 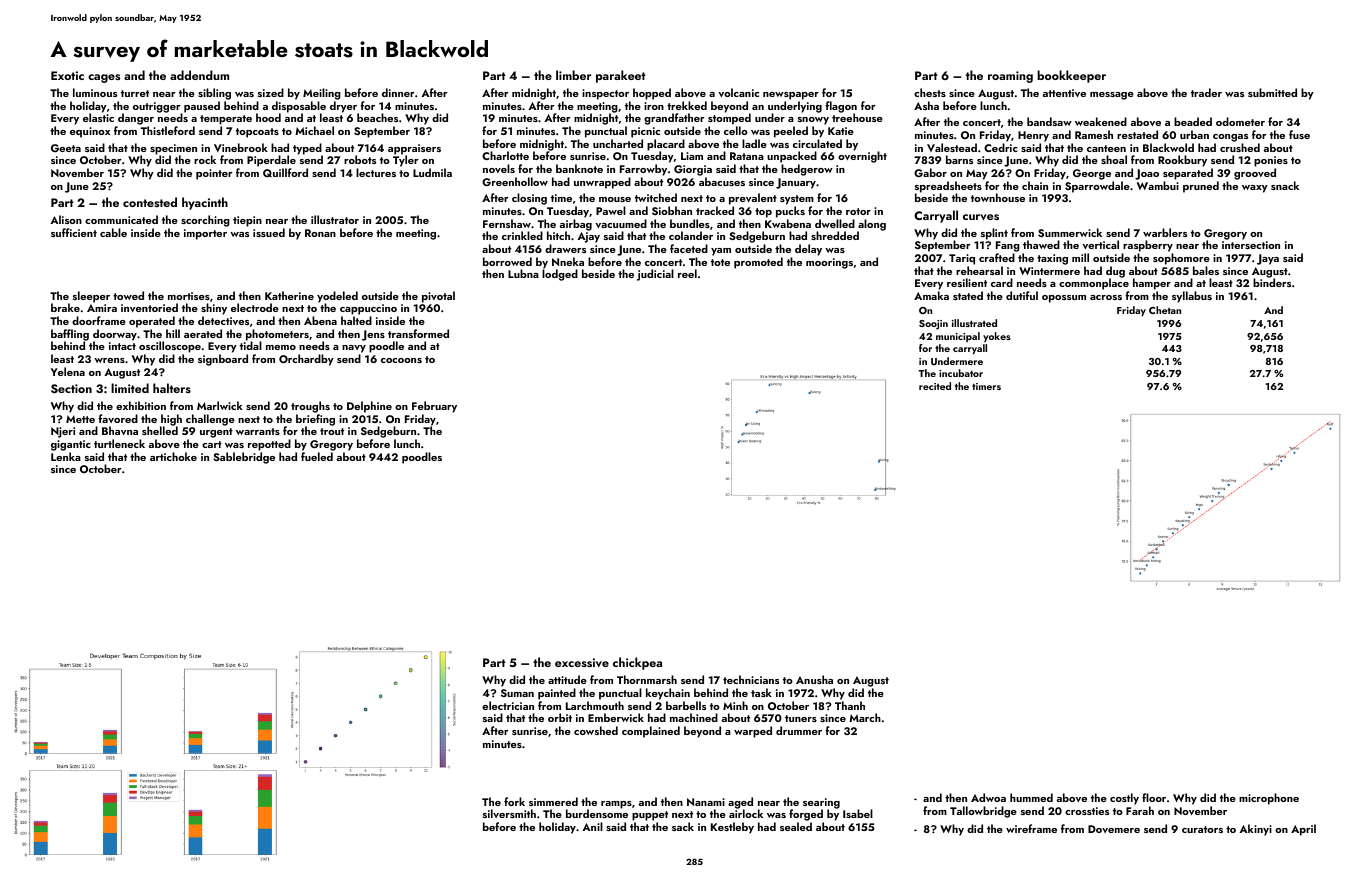 What do you see at coordinates (244, 458) in the image?
I see `Sablebridge` at bounding box center [244, 458].
